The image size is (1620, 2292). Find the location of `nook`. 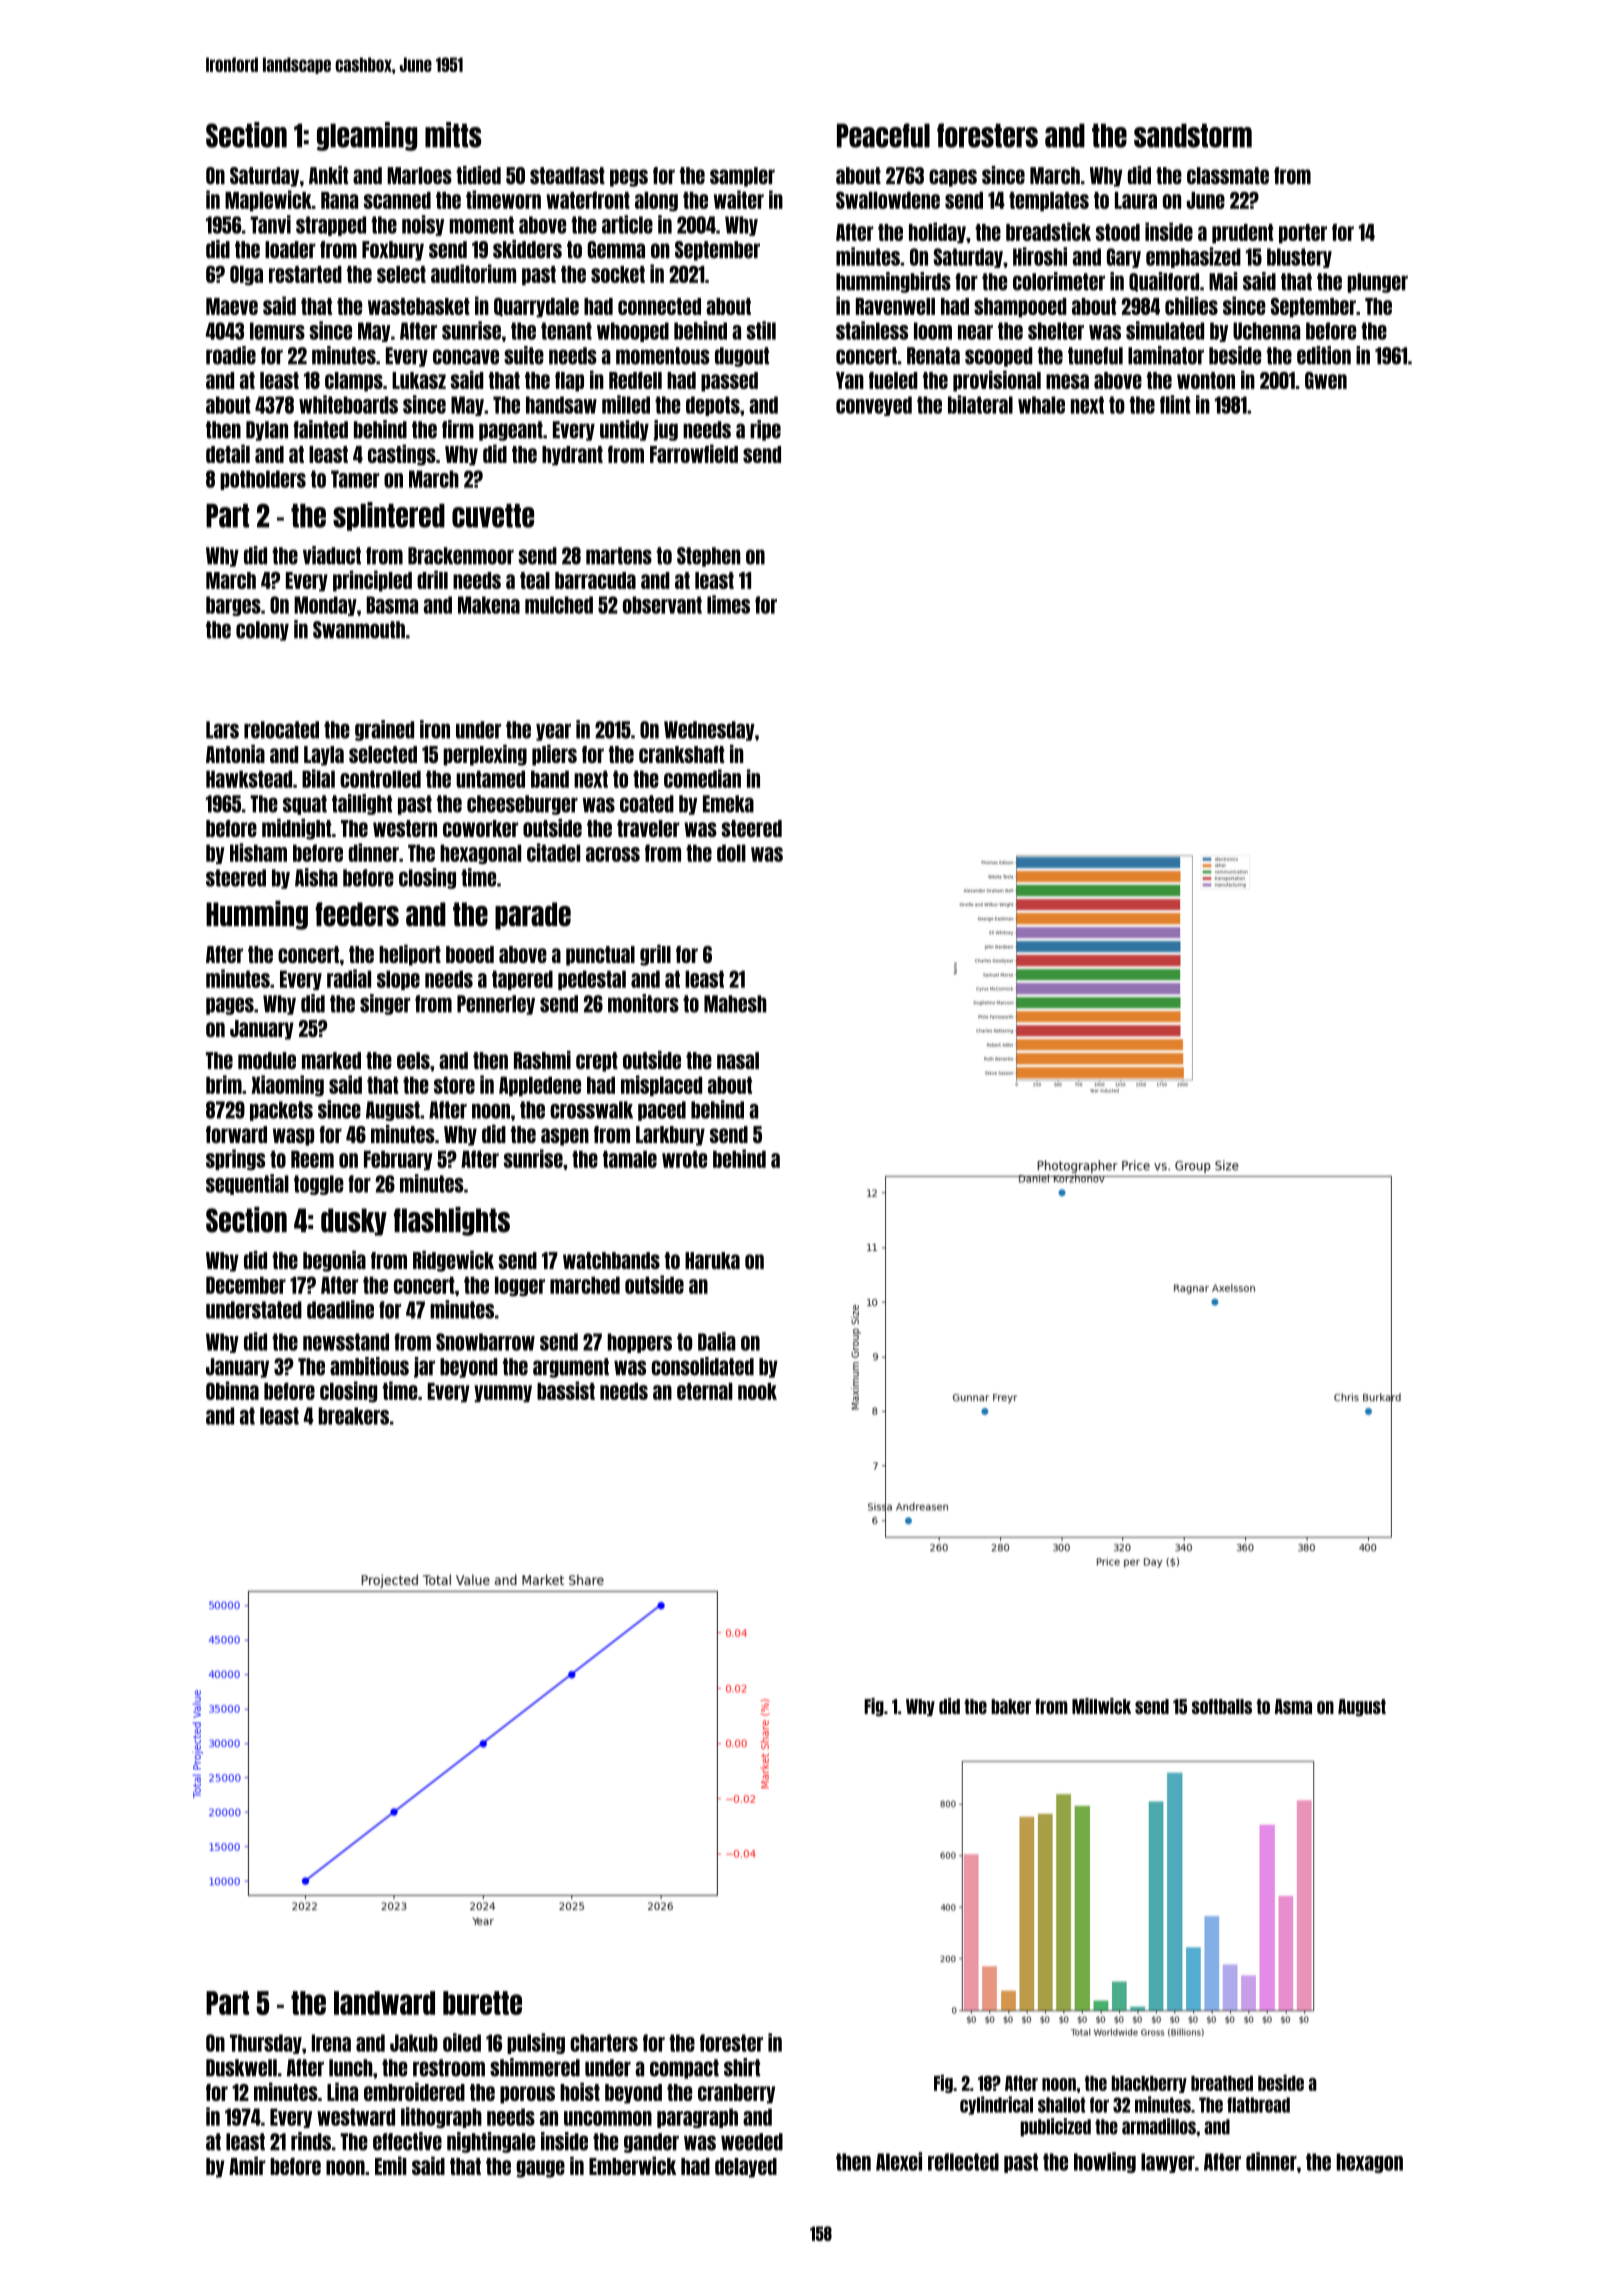

nook is located at coordinates (757, 1391).
